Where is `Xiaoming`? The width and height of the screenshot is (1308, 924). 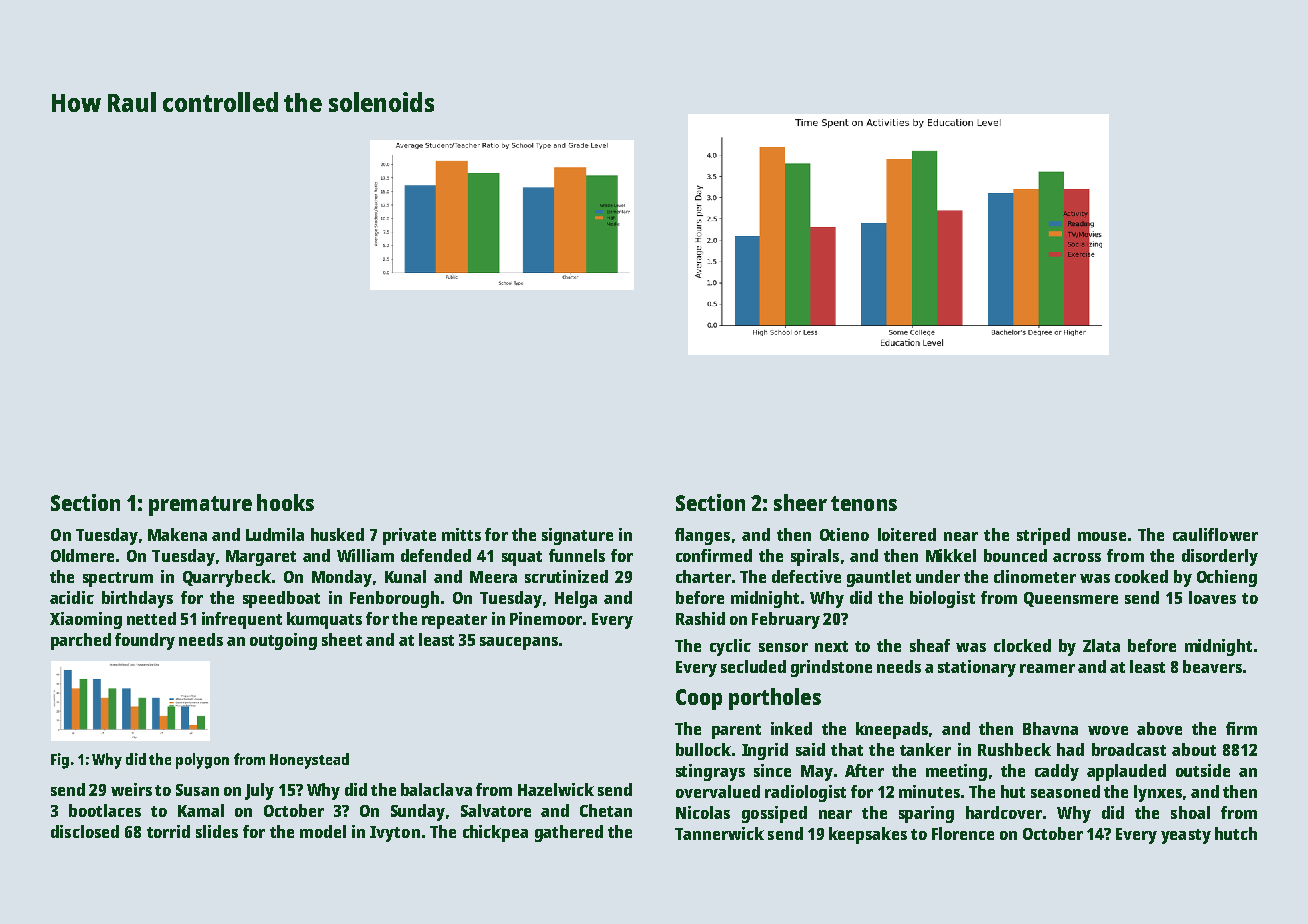 Xiaoming is located at coordinates (86, 620).
